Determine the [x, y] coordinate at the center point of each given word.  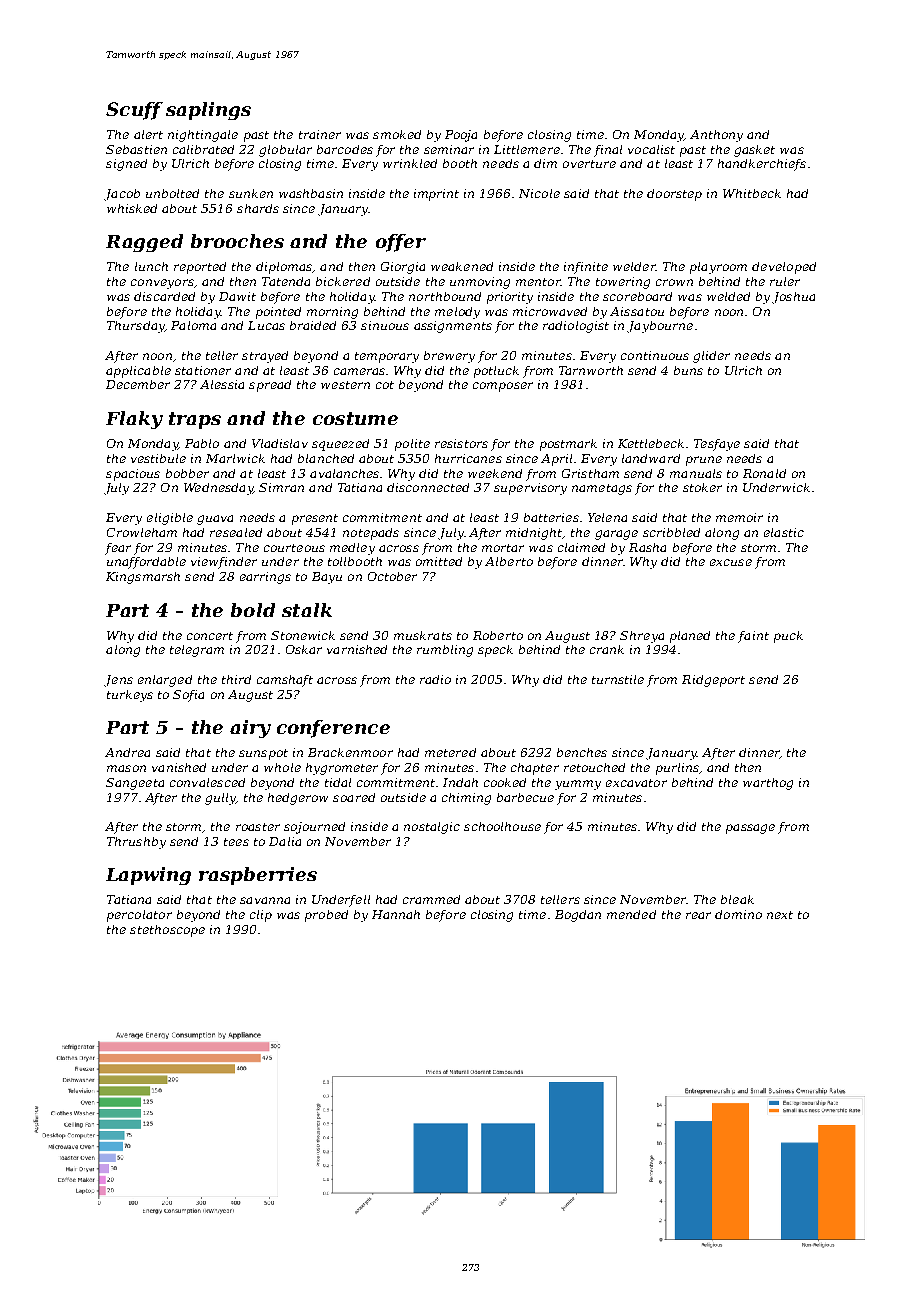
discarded [164, 296]
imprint [436, 195]
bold [253, 610]
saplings [208, 111]
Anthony [716, 136]
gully [220, 799]
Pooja [461, 136]
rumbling [445, 651]
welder [634, 266]
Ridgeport [713, 681]
